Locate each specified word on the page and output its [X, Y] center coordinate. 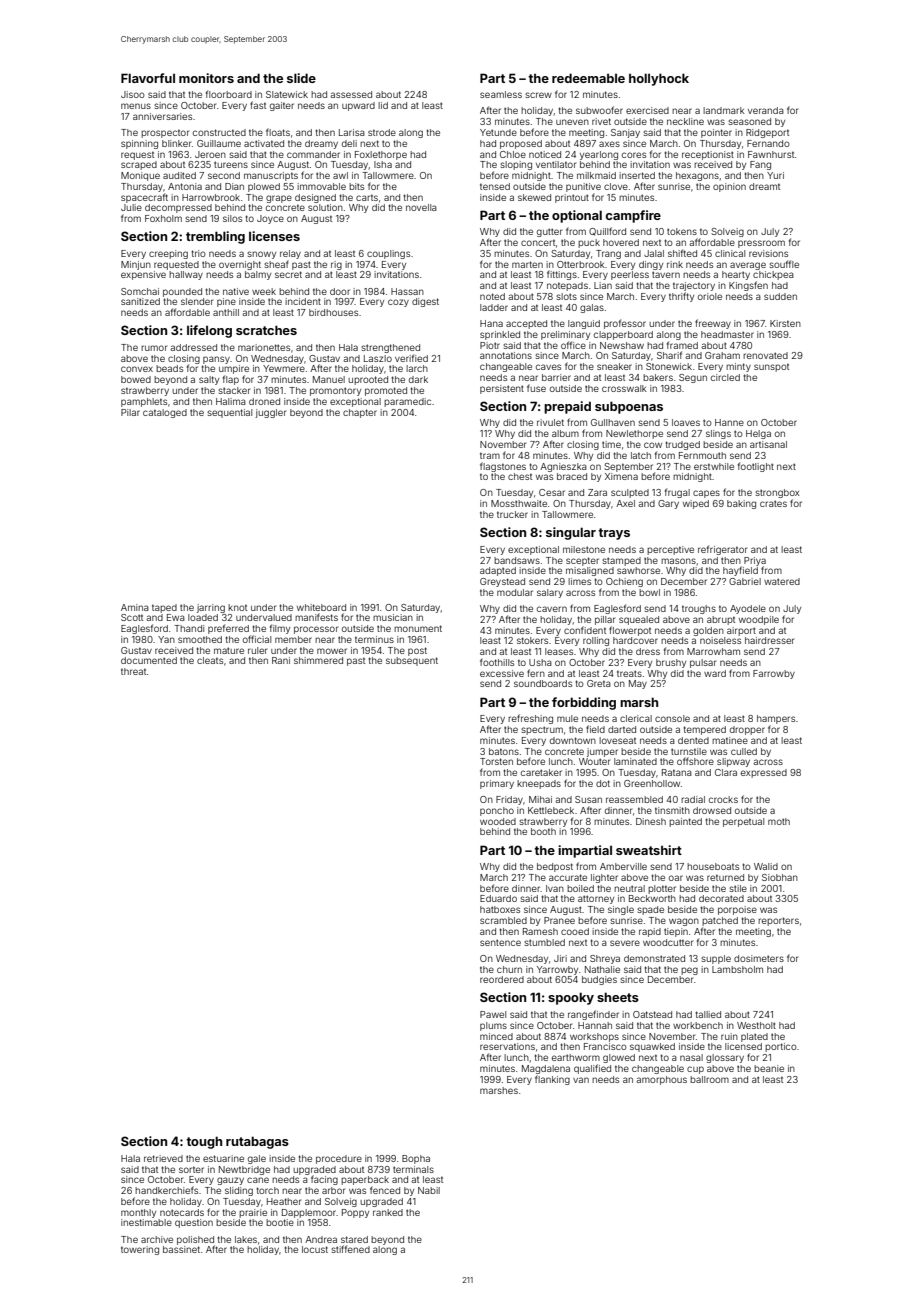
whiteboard [321, 607]
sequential [229, 413]
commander [313, 154]
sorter [191, 1169]
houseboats [713, 866]
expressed [764, 773]
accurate [568, 877]
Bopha [416, 1159]
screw [538, 95]
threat [133, 671]
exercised [647, 110]
